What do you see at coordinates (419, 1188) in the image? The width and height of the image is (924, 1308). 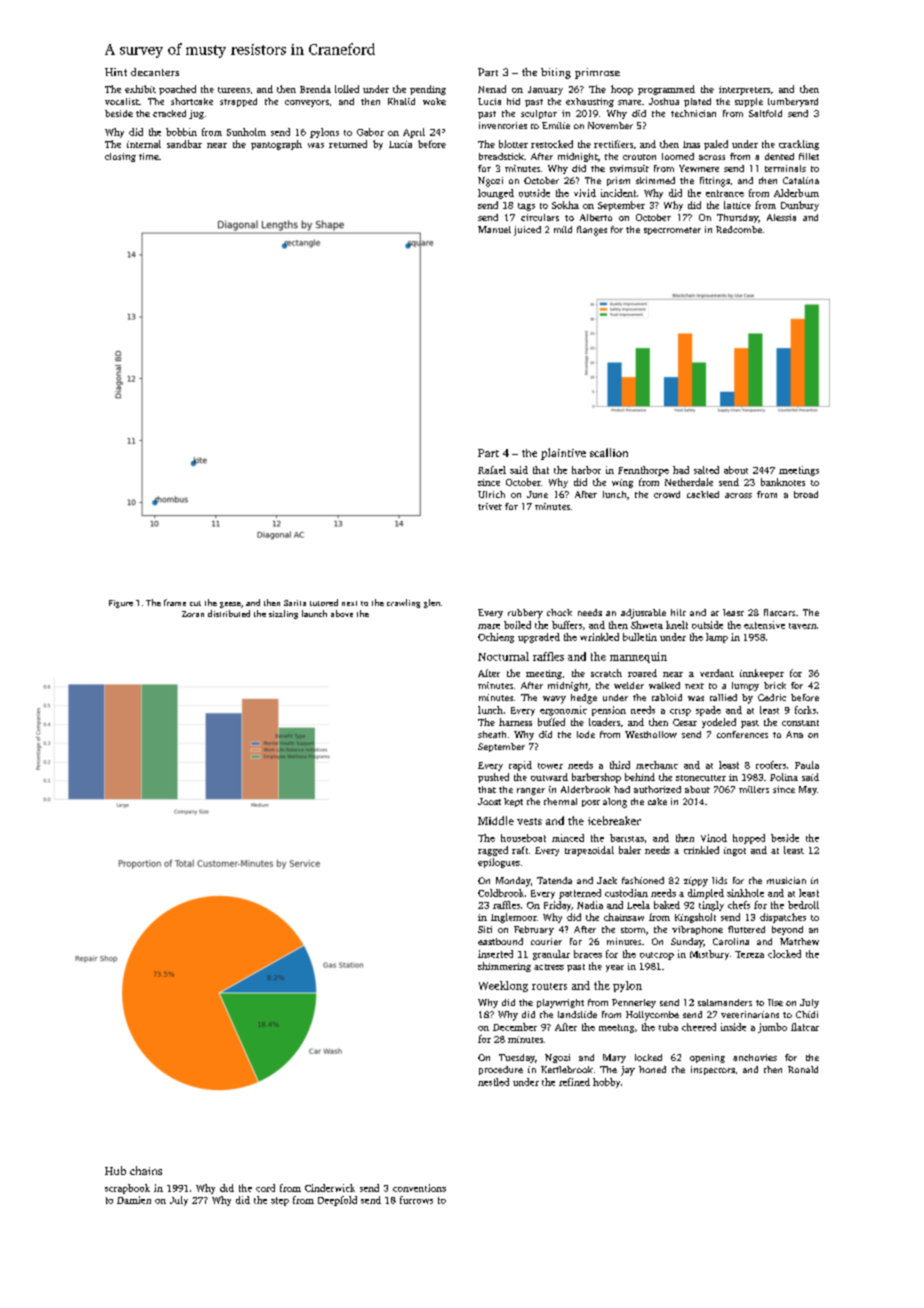 I see `conventions` at bounding box center [419, 1188].
